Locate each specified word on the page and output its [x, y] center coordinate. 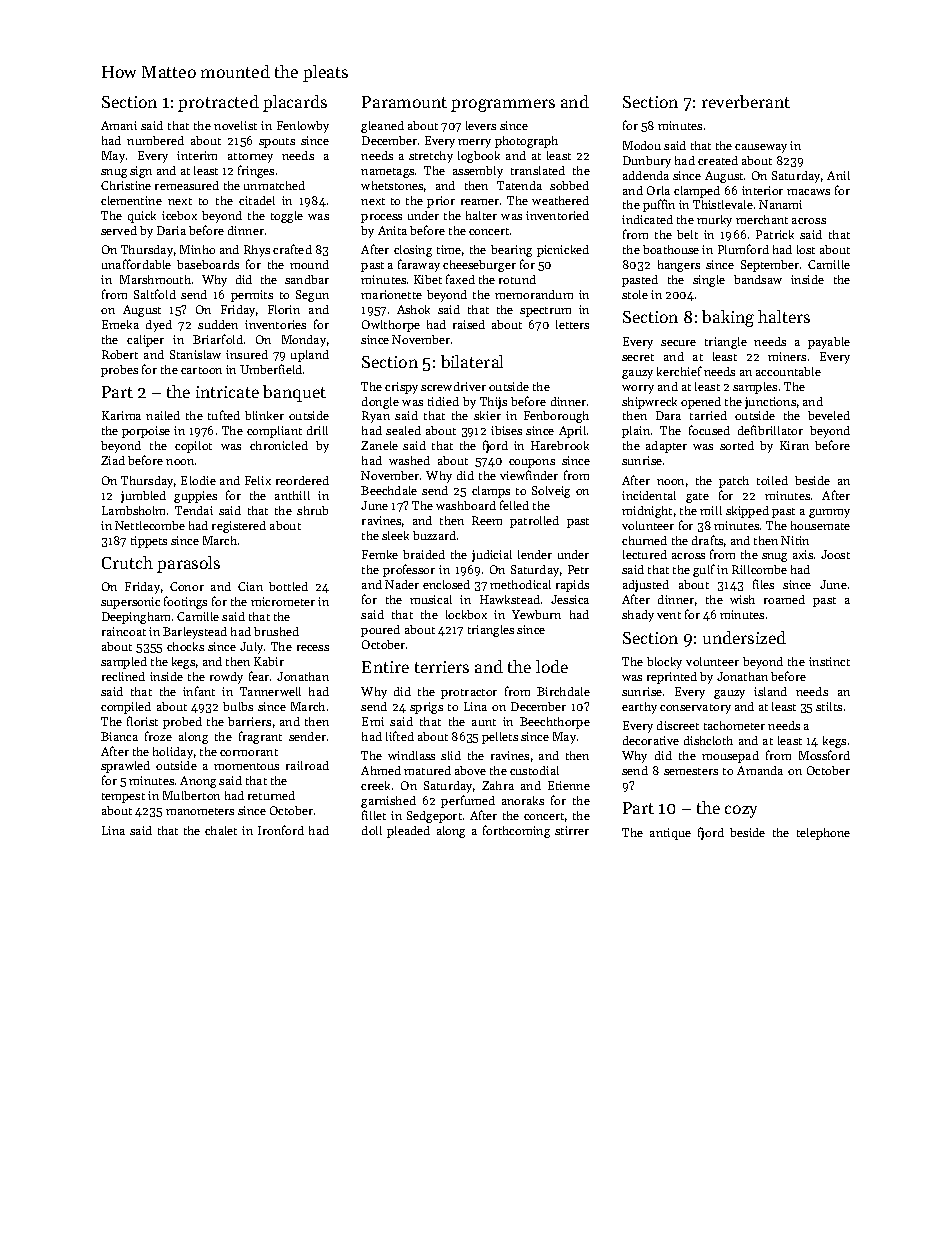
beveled [829, 415]
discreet [678, 725]
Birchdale [563, 691]
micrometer [283, 601]
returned [271, 795]
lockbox [466, 614]
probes [119, 371]
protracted [218, 103]
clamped [697, 192]
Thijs [493, 403]
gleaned [382, 127]
